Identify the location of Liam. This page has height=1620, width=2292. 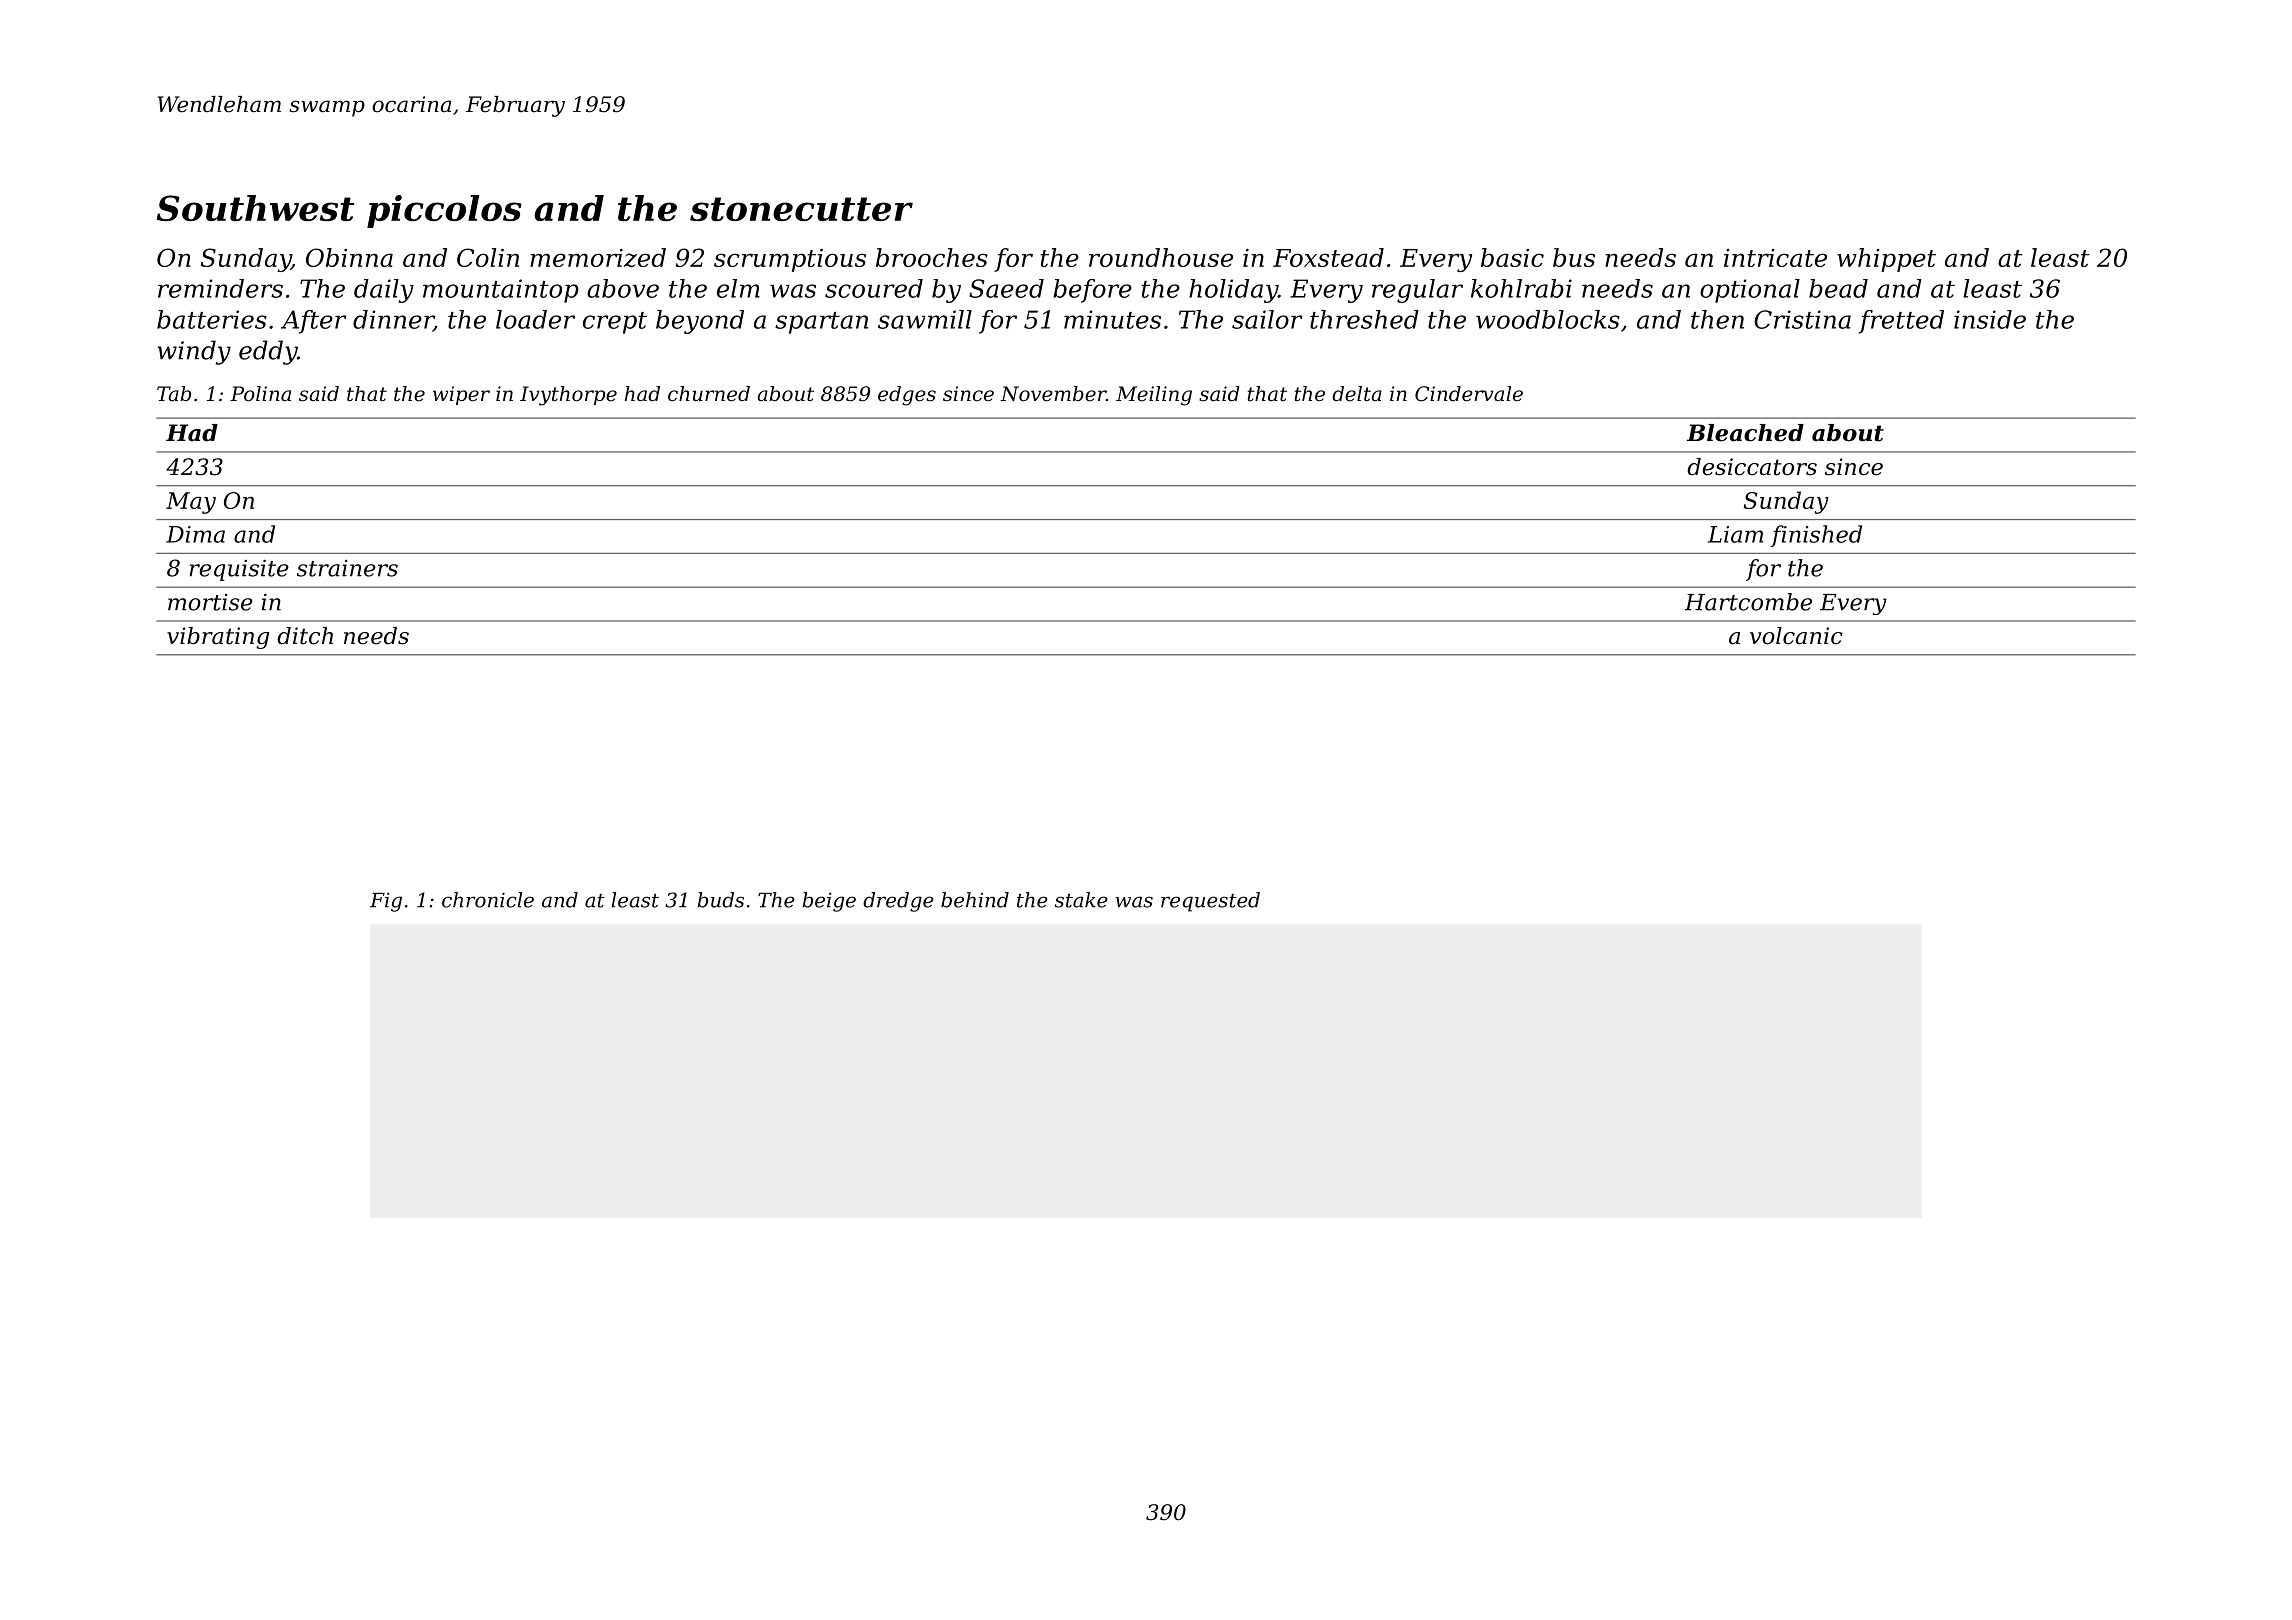
(1735, 534).
